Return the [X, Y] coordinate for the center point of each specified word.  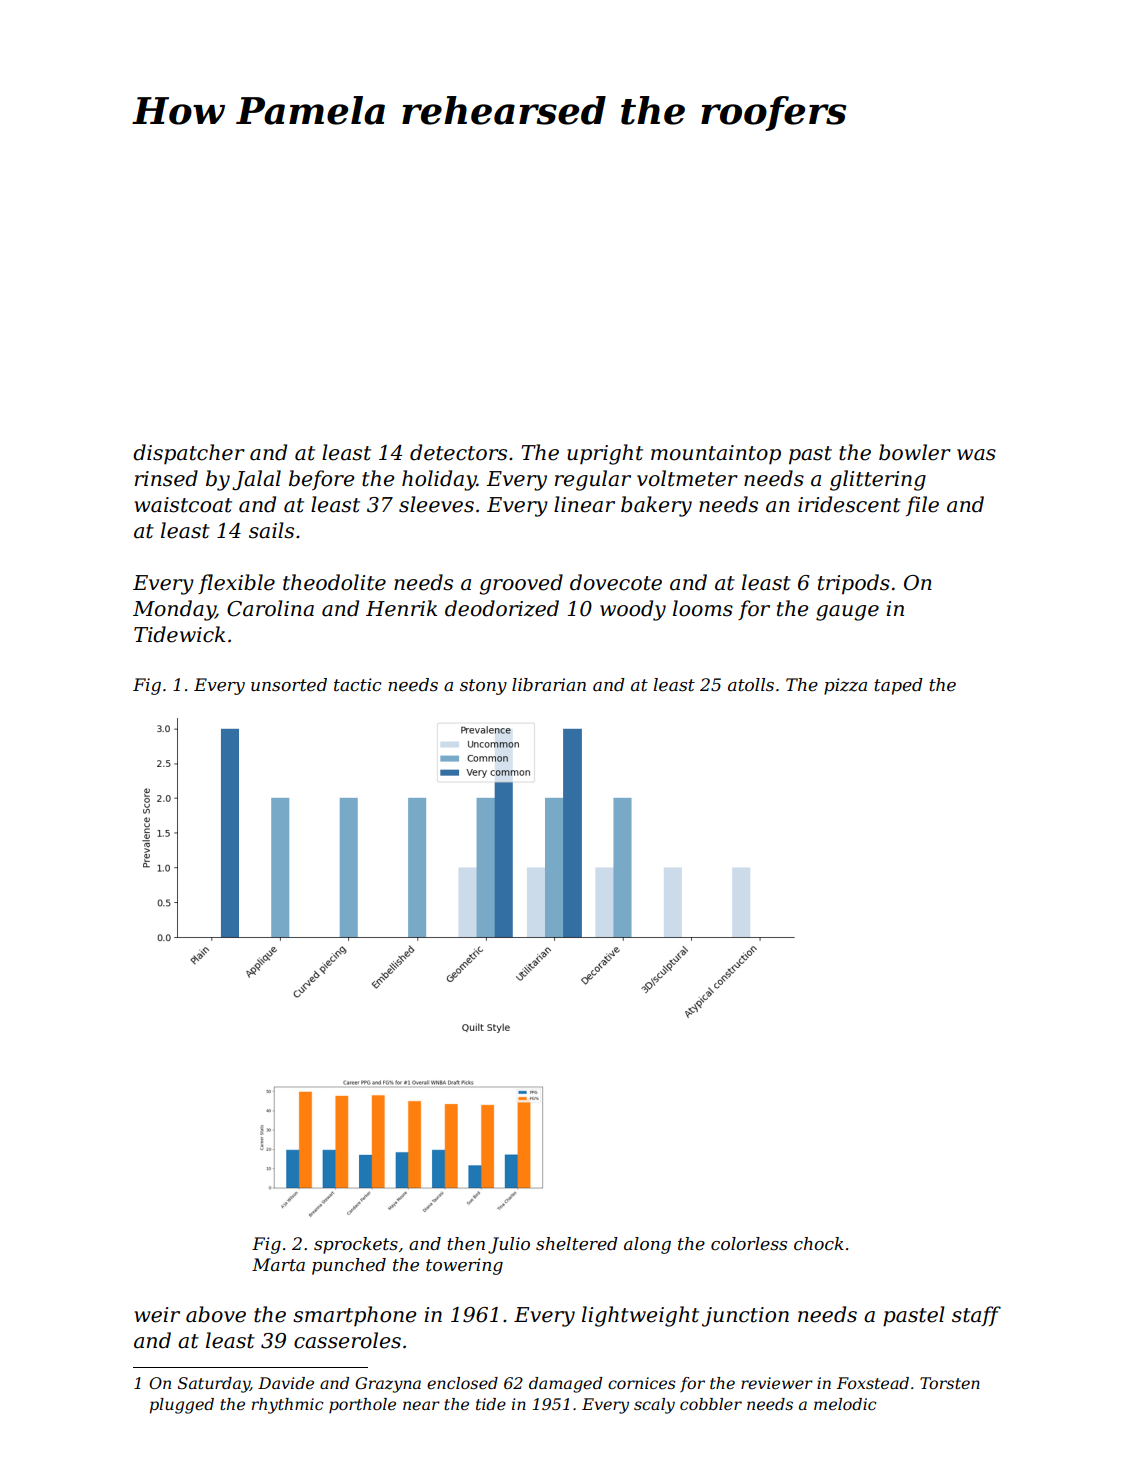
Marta [278, 1264]
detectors [458, 452]
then [466, 1243]
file [922, 506]
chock [819, 1244]
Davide [286, 1383]
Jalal [256, 480]
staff [976, 1316]
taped [898, 686]
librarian [549, 684]
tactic [357, 685]
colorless [749, 1244]
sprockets [356, 1245]
